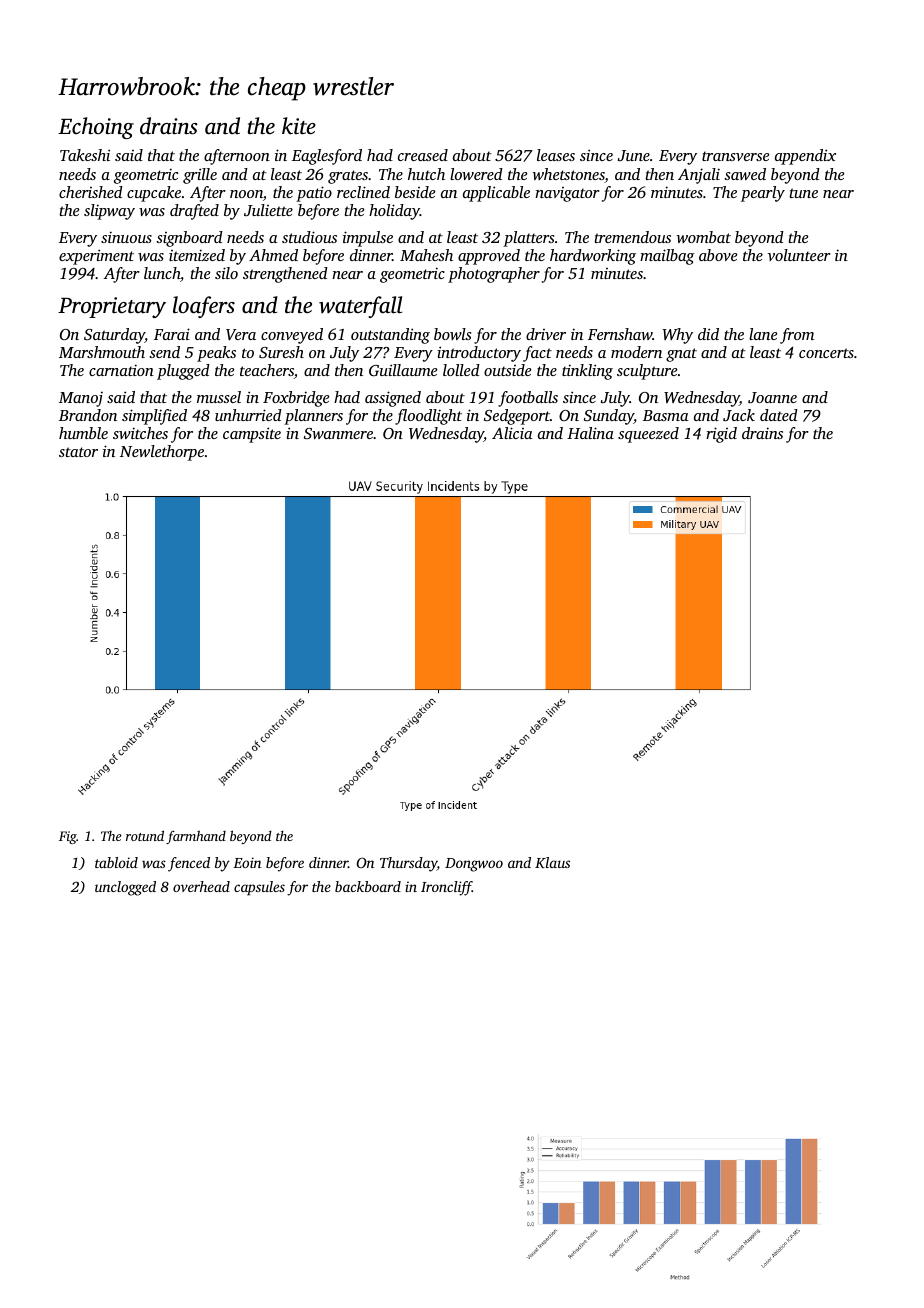 Image resolution: width=924 pixels, height=1308 pixels. Describe the element at coordinates (299, 126) in the screenshot. I see `kite` at that location.
